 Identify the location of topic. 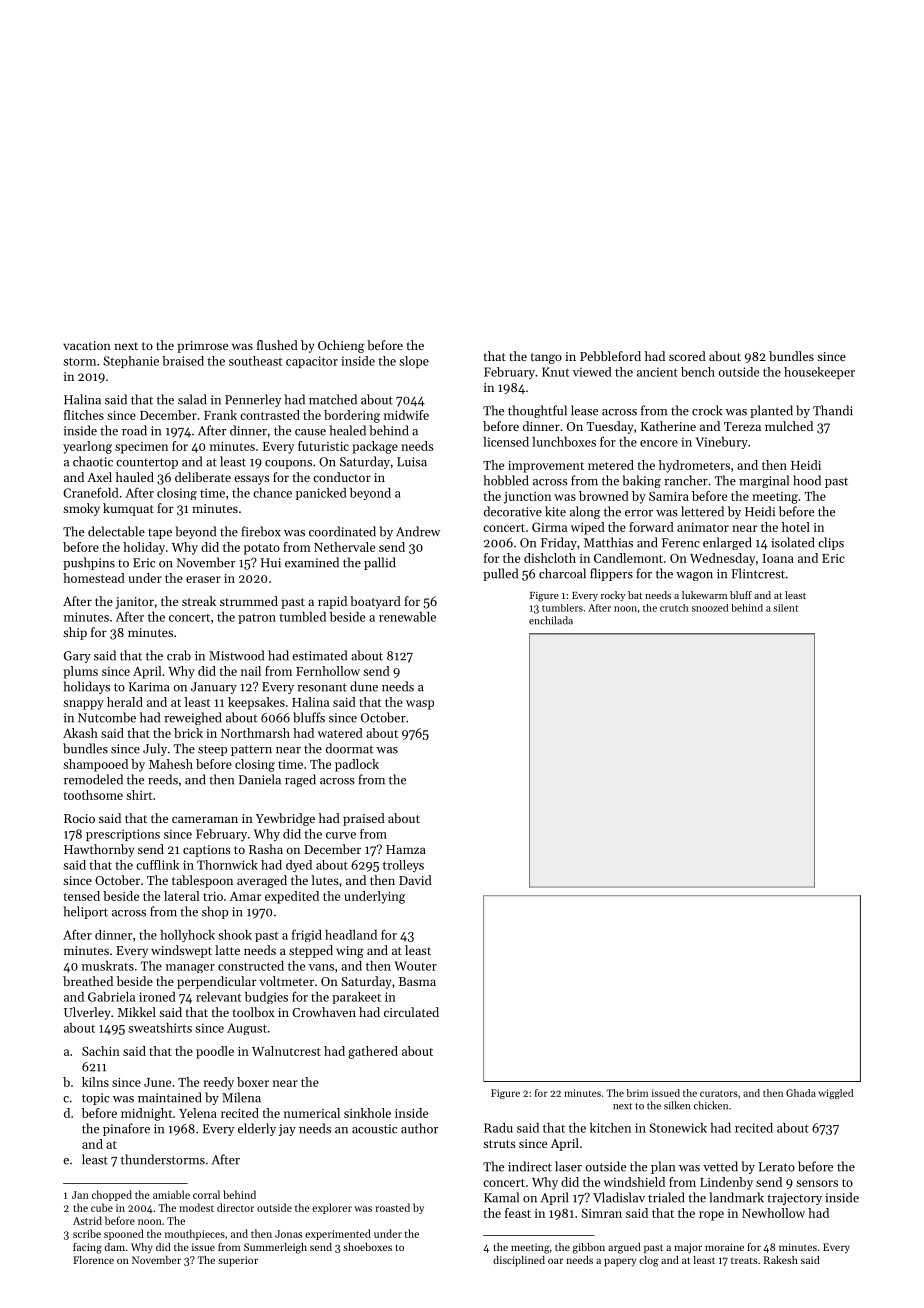
(96, 1099).
